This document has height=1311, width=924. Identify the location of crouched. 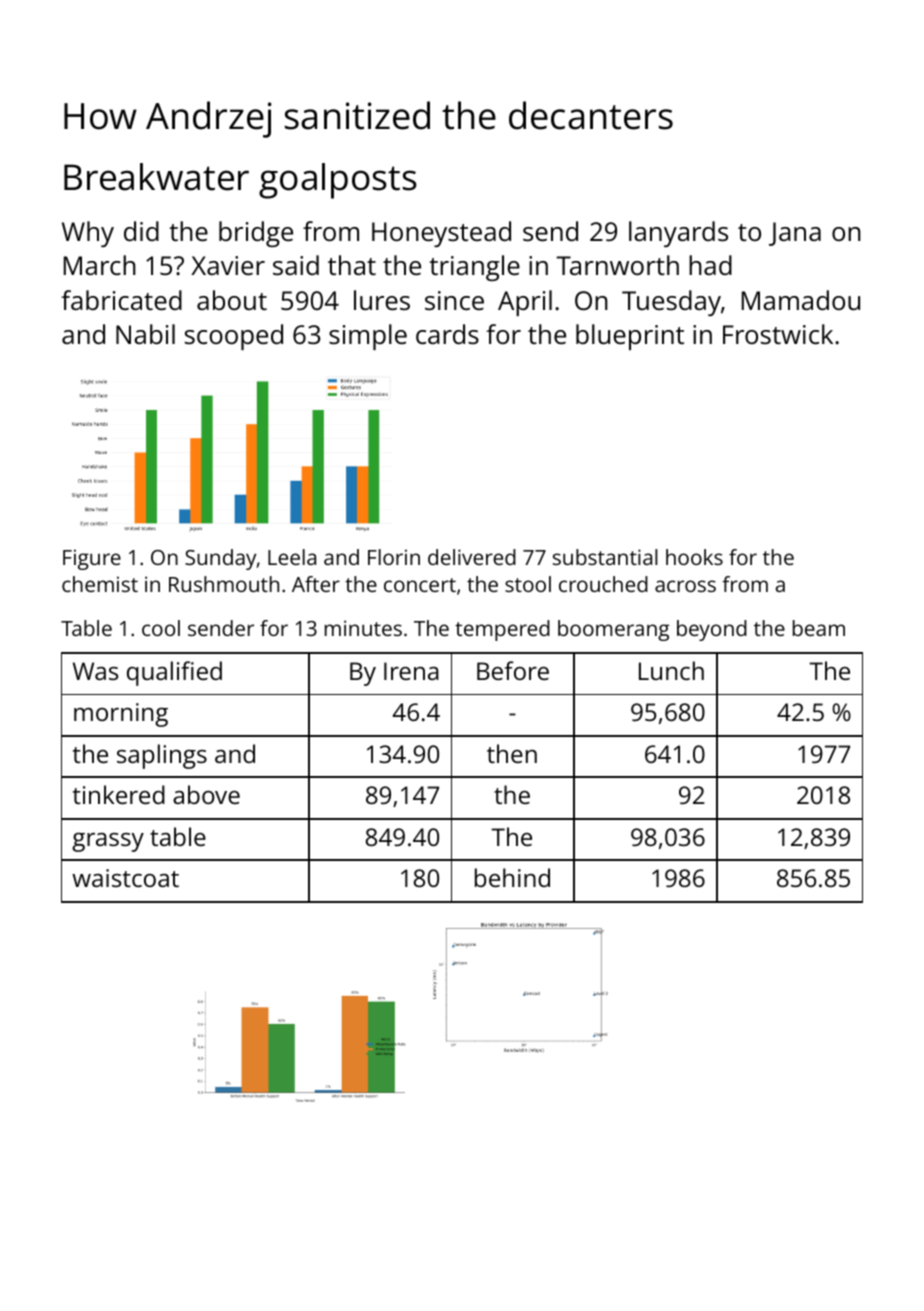
(603, 584).
